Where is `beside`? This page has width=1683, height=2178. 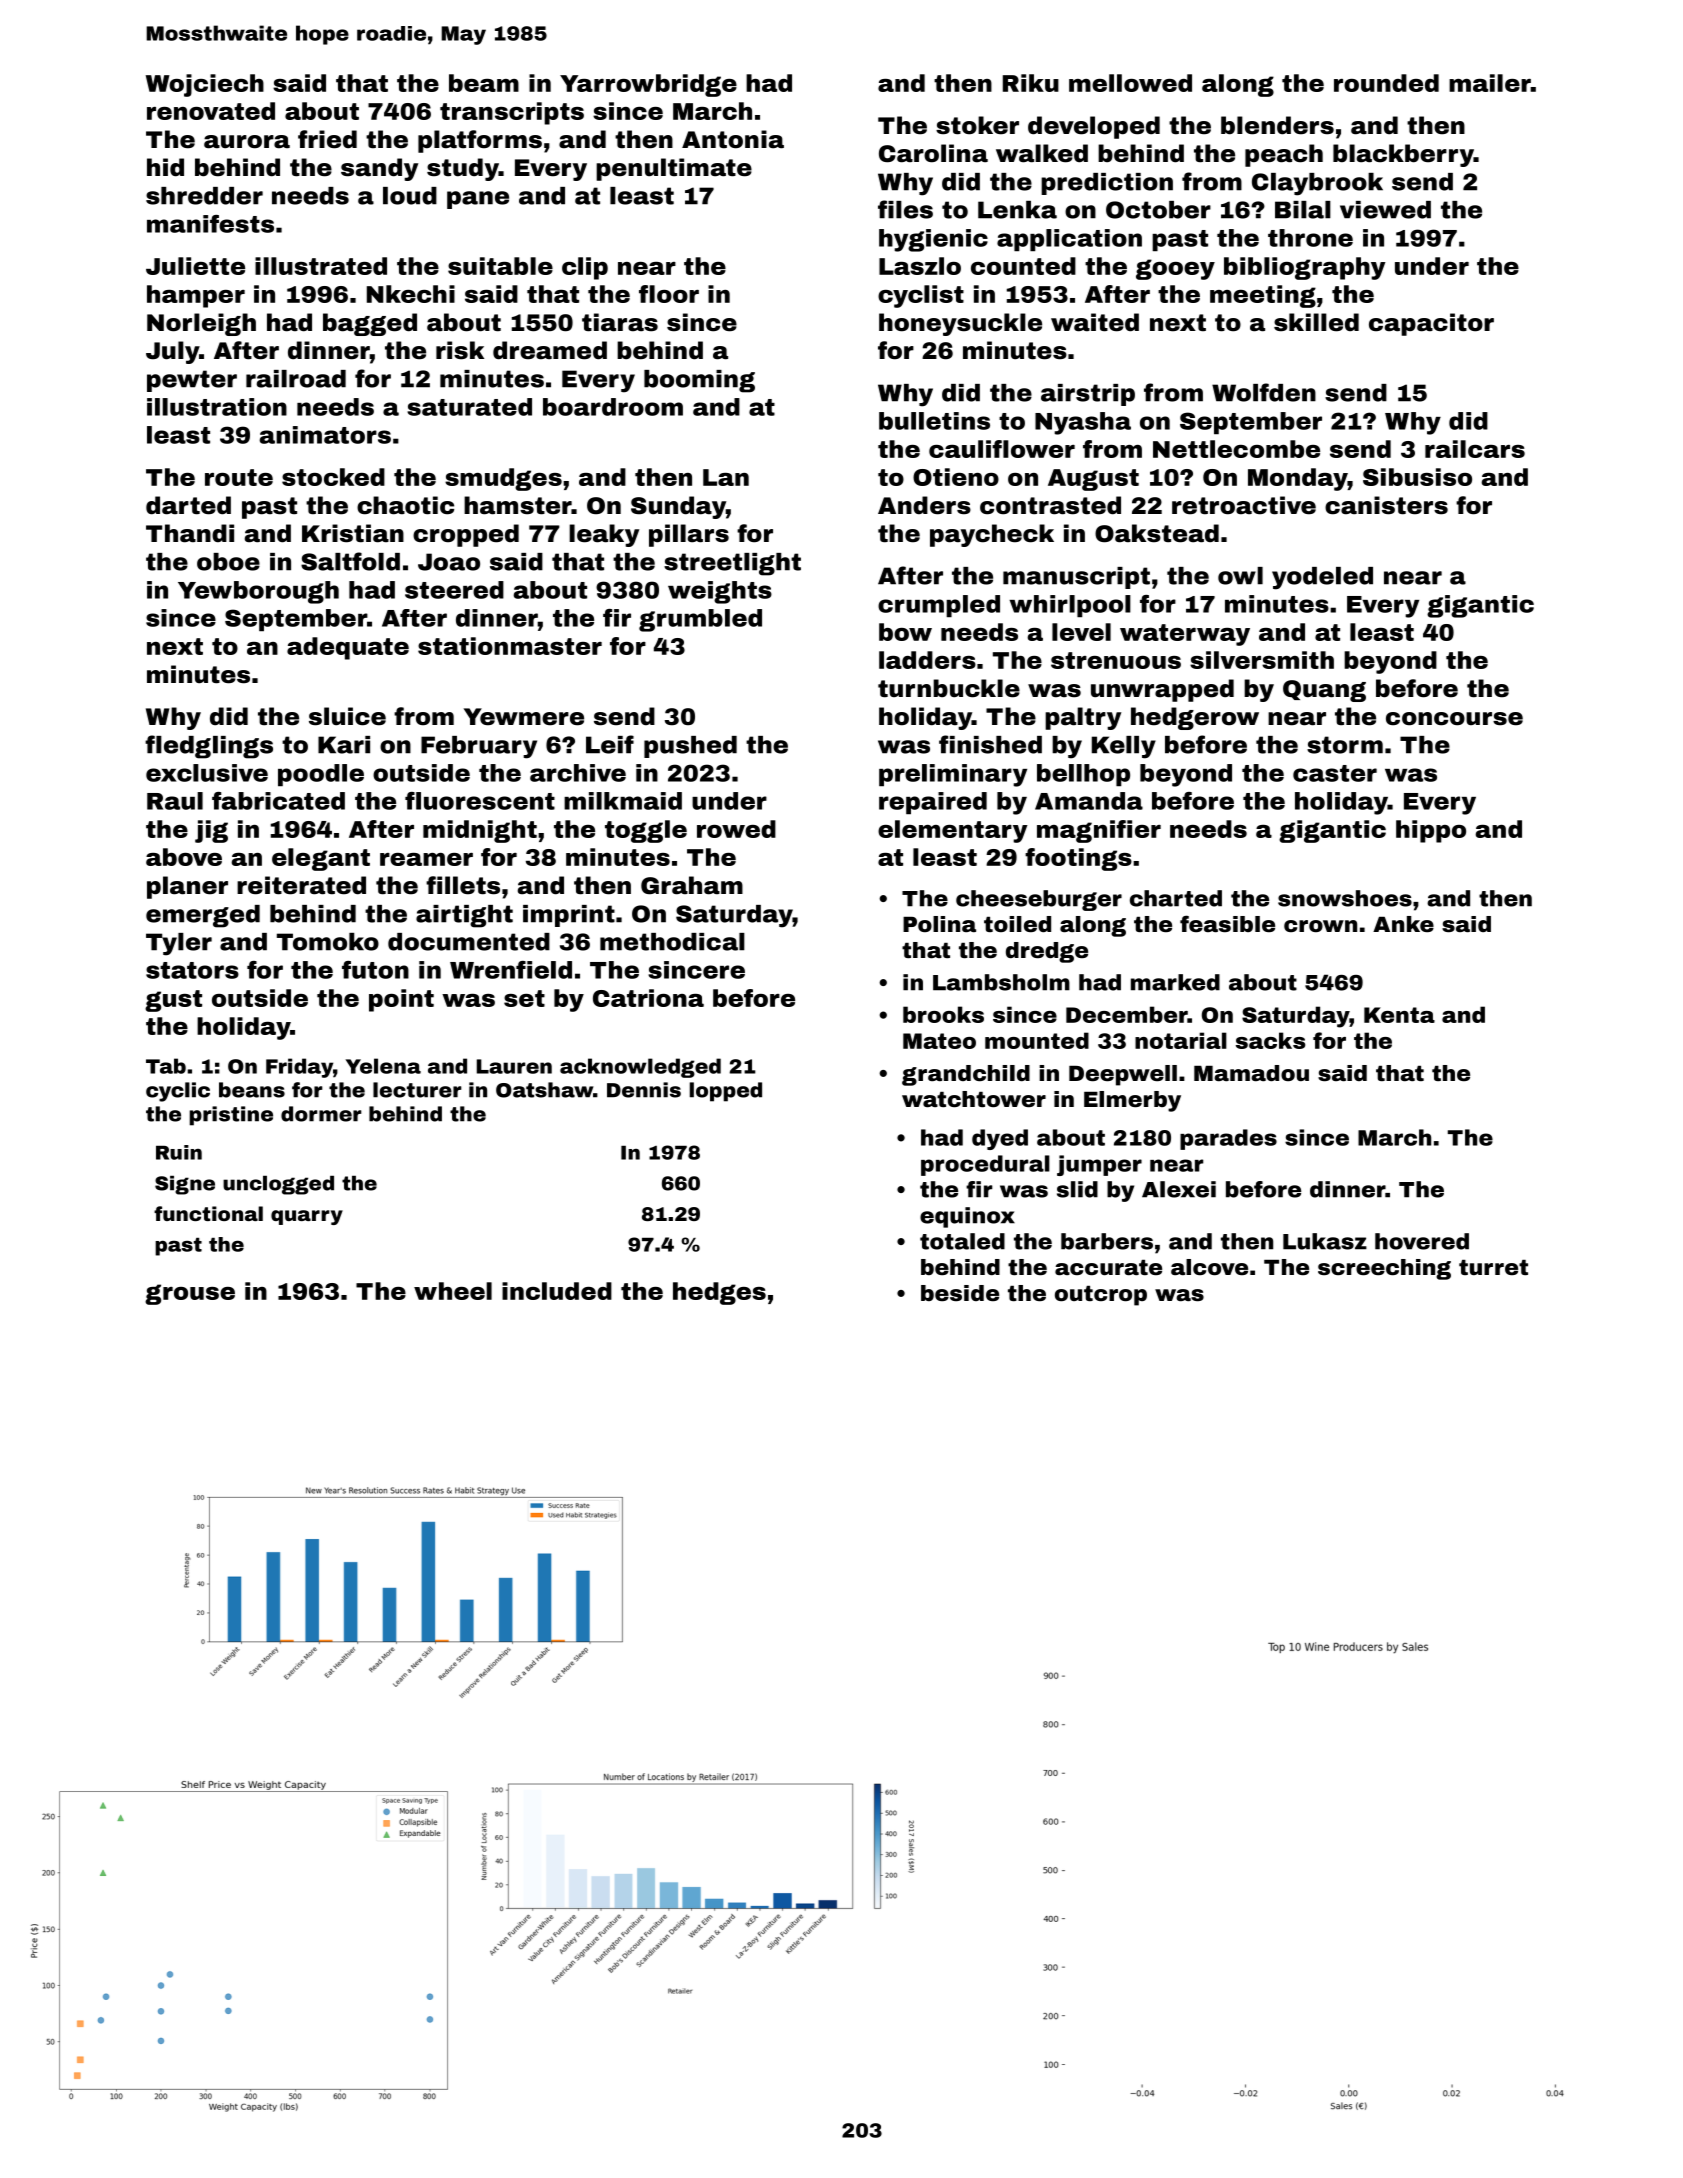
beside is located at coordinates (960, 1293).
